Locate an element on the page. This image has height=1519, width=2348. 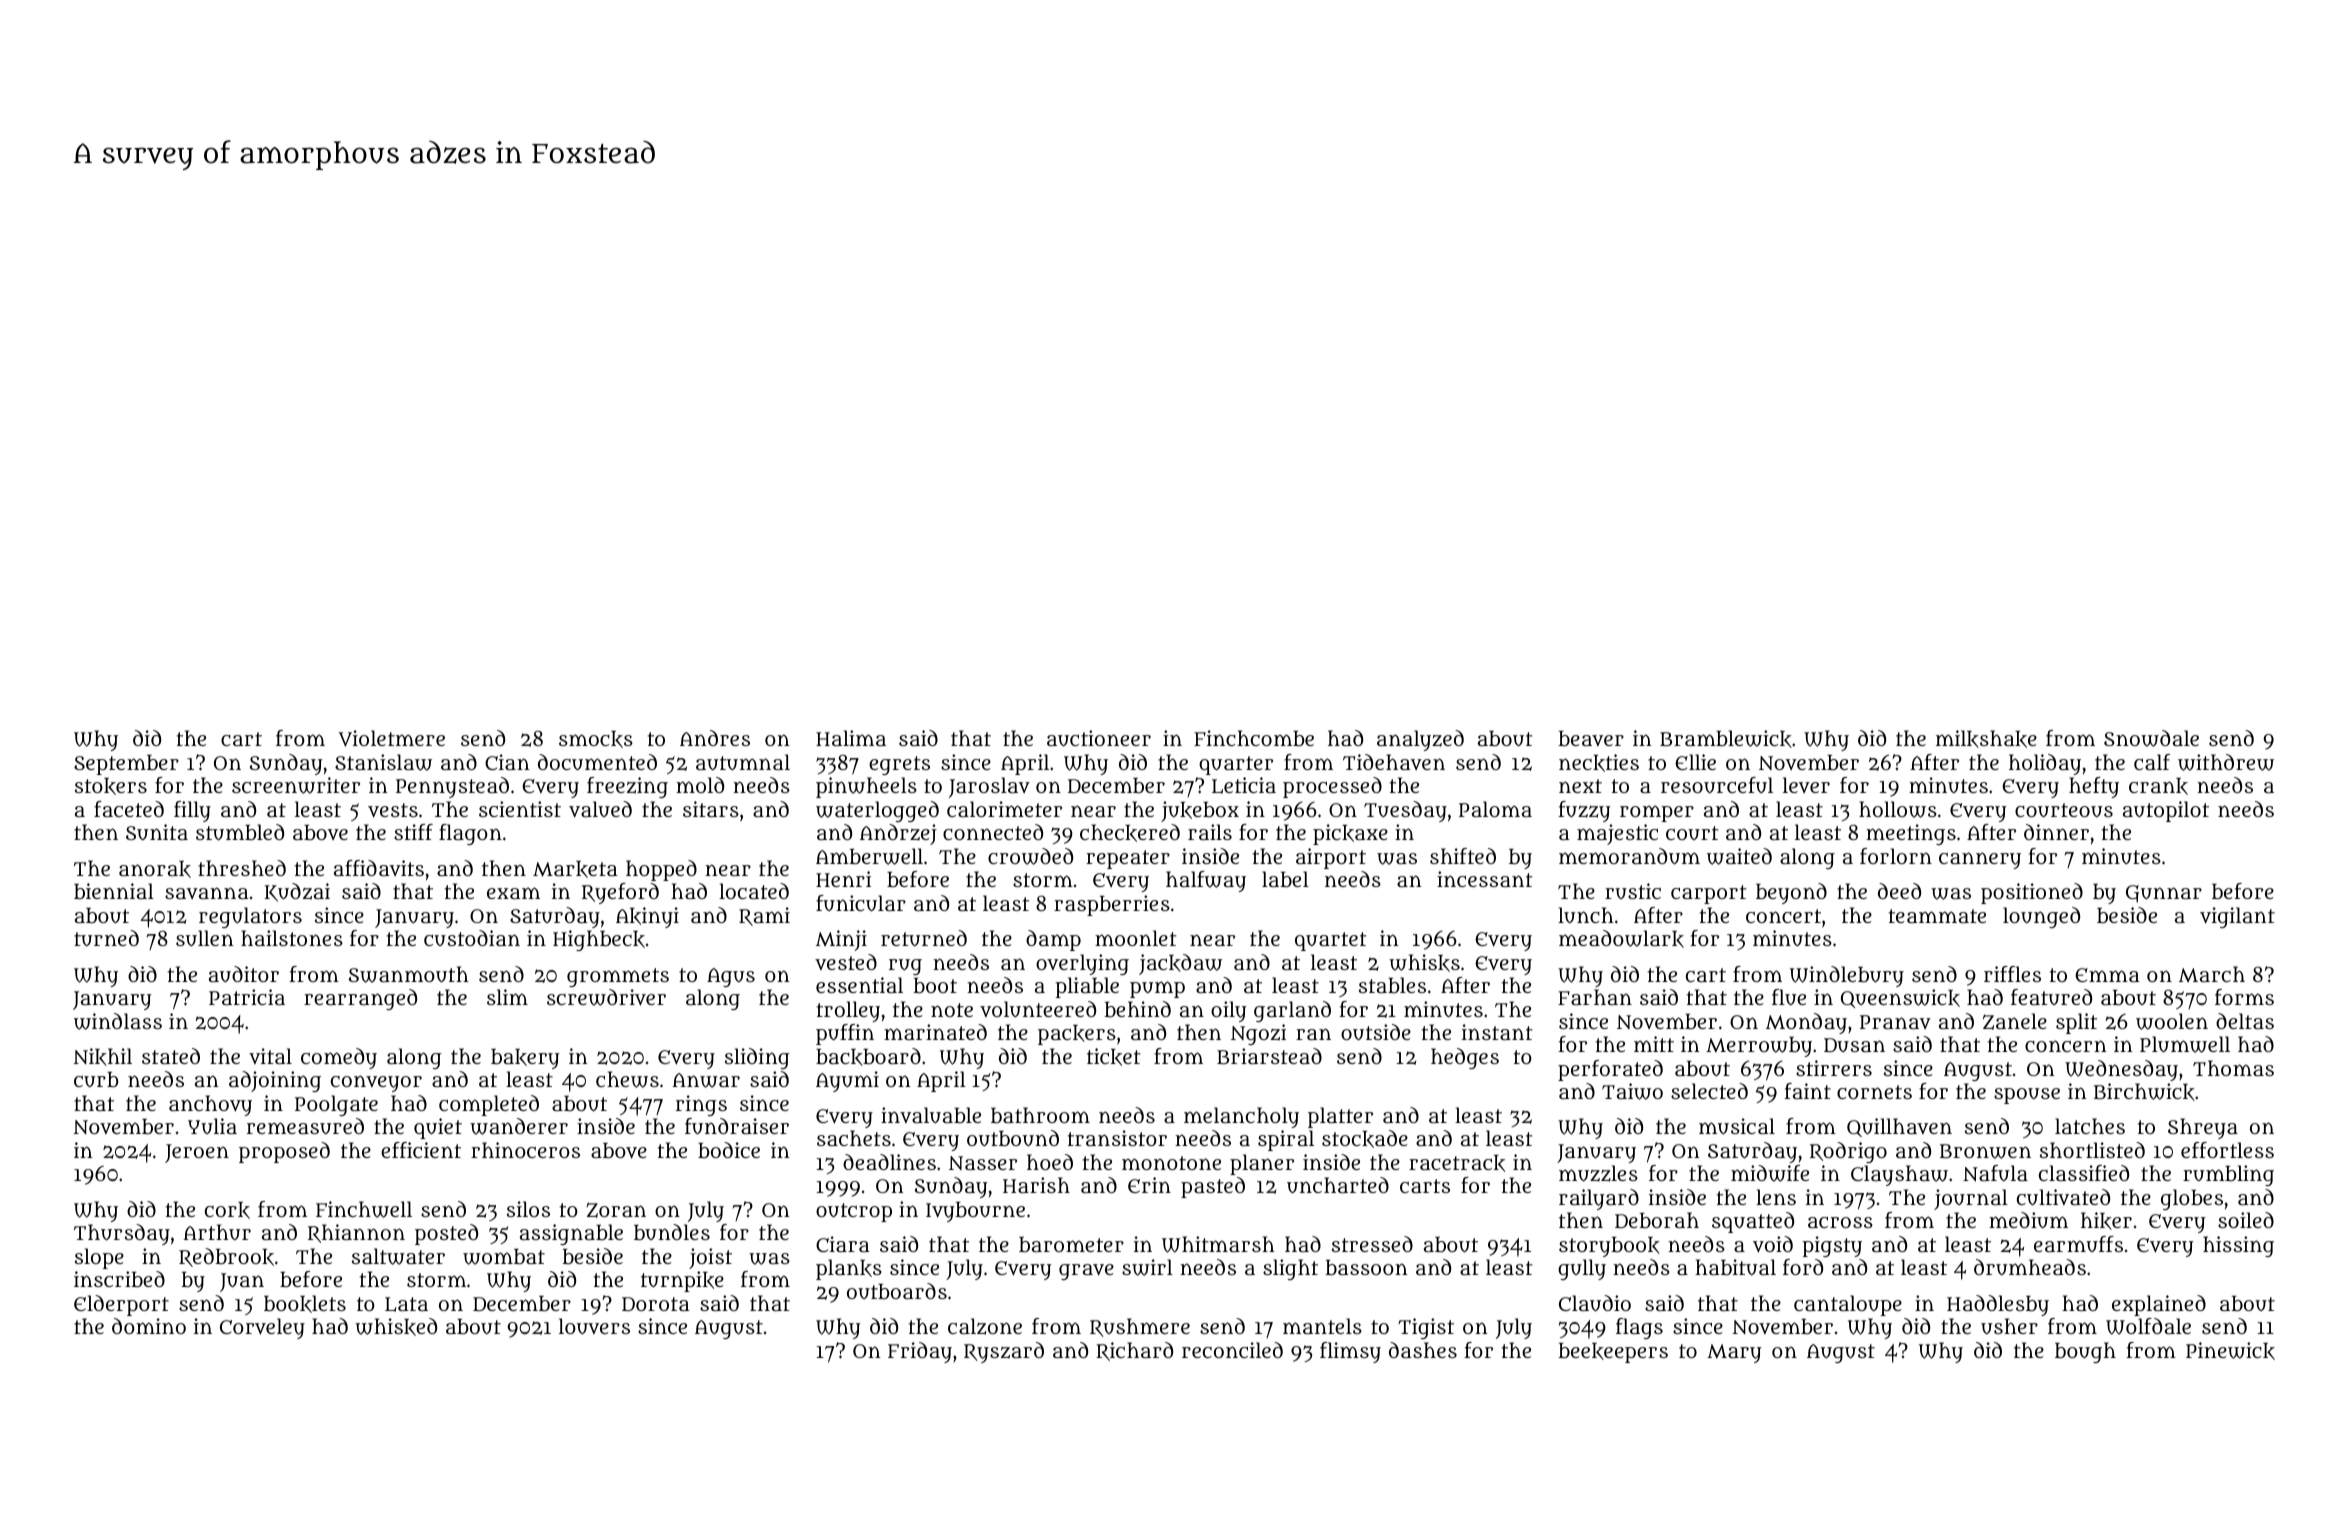
September is located at coordinates (126, 765).
